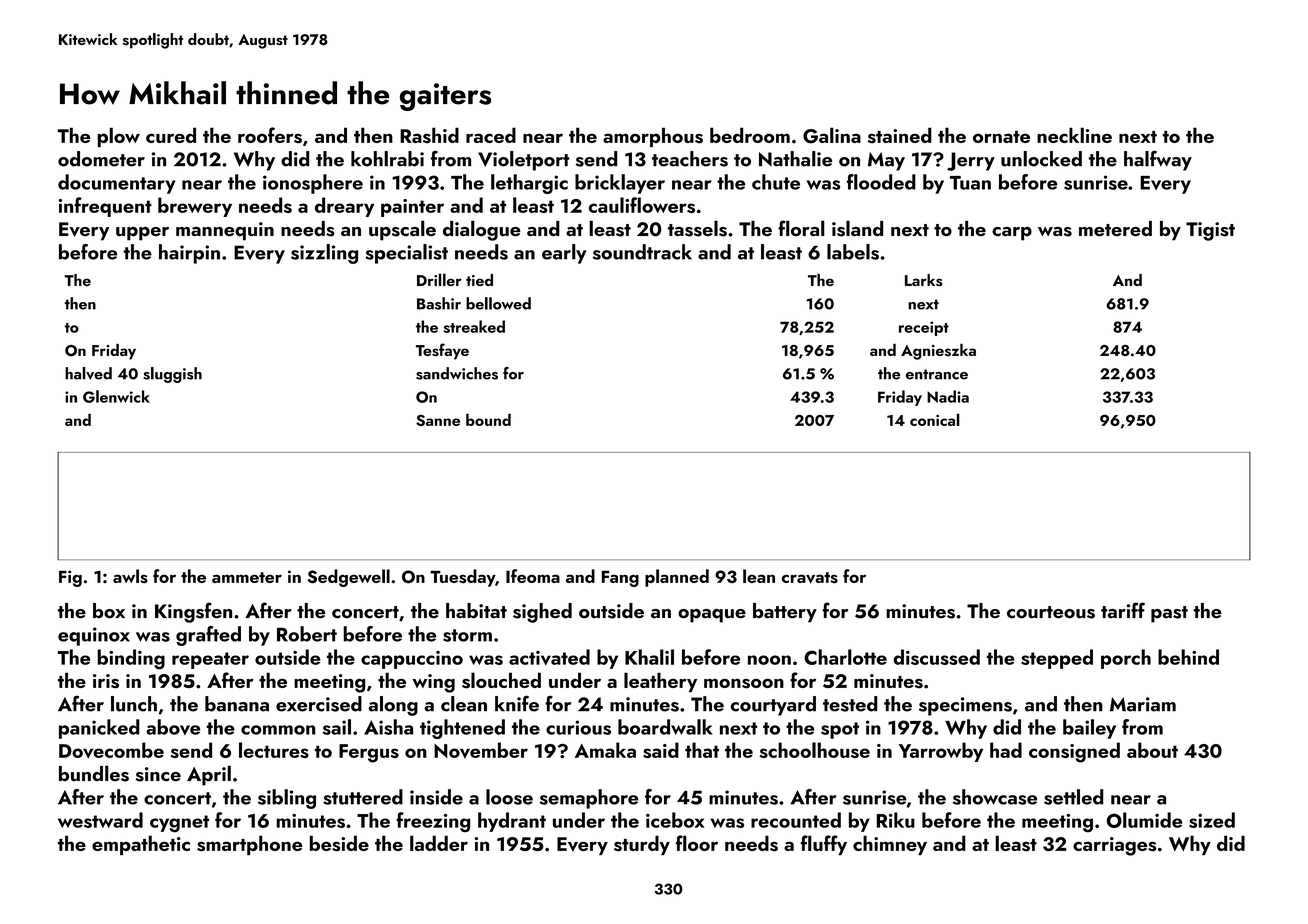 This screenshot has width=1308, height=924. Describe the element at coordinates (439, 843) in the screenshot. I see `ladder` at that location.
